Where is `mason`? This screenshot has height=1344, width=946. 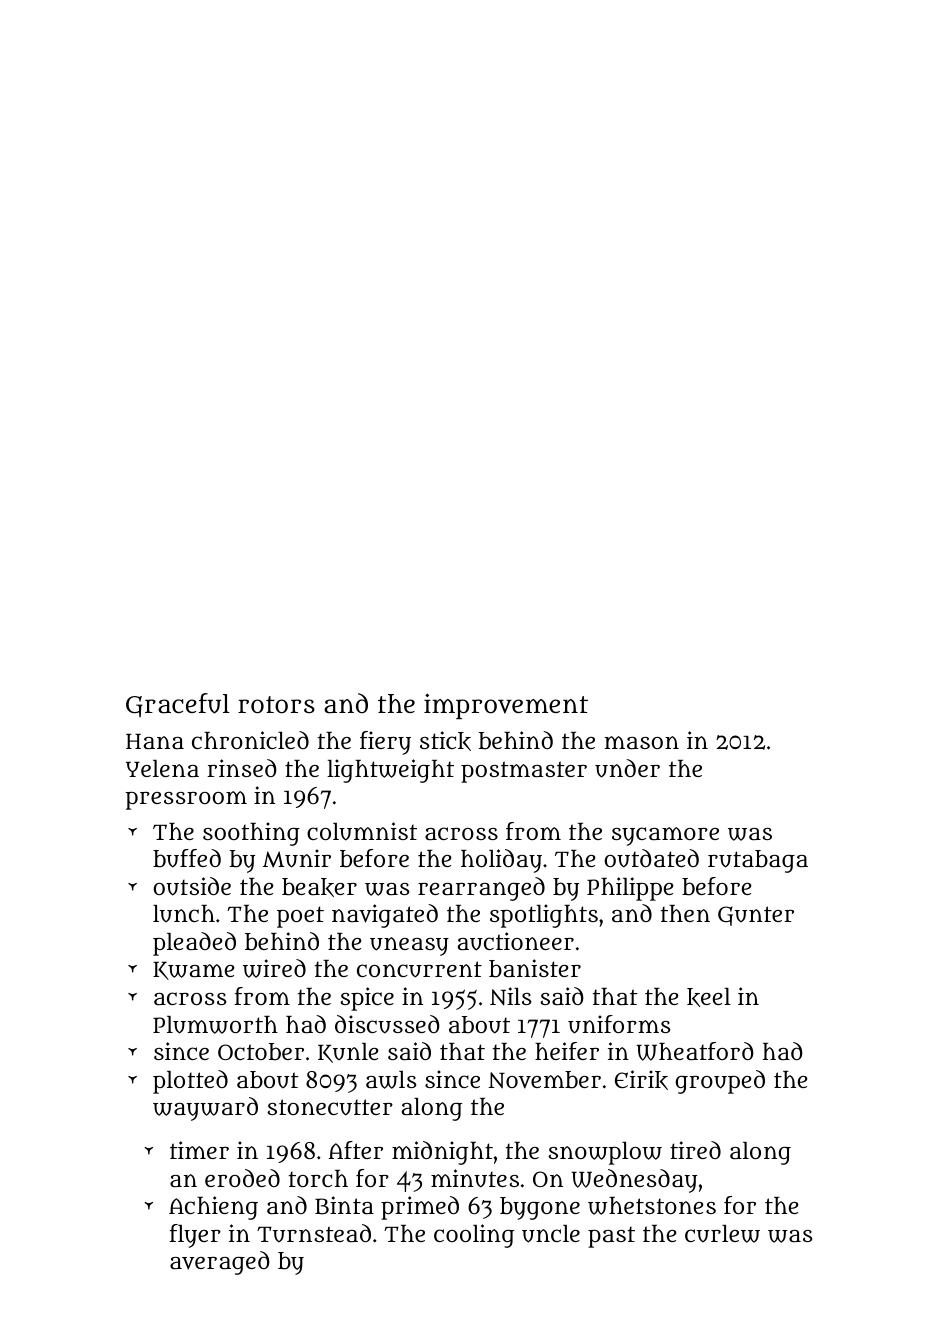 mason is located at coordinates (642, 742).
